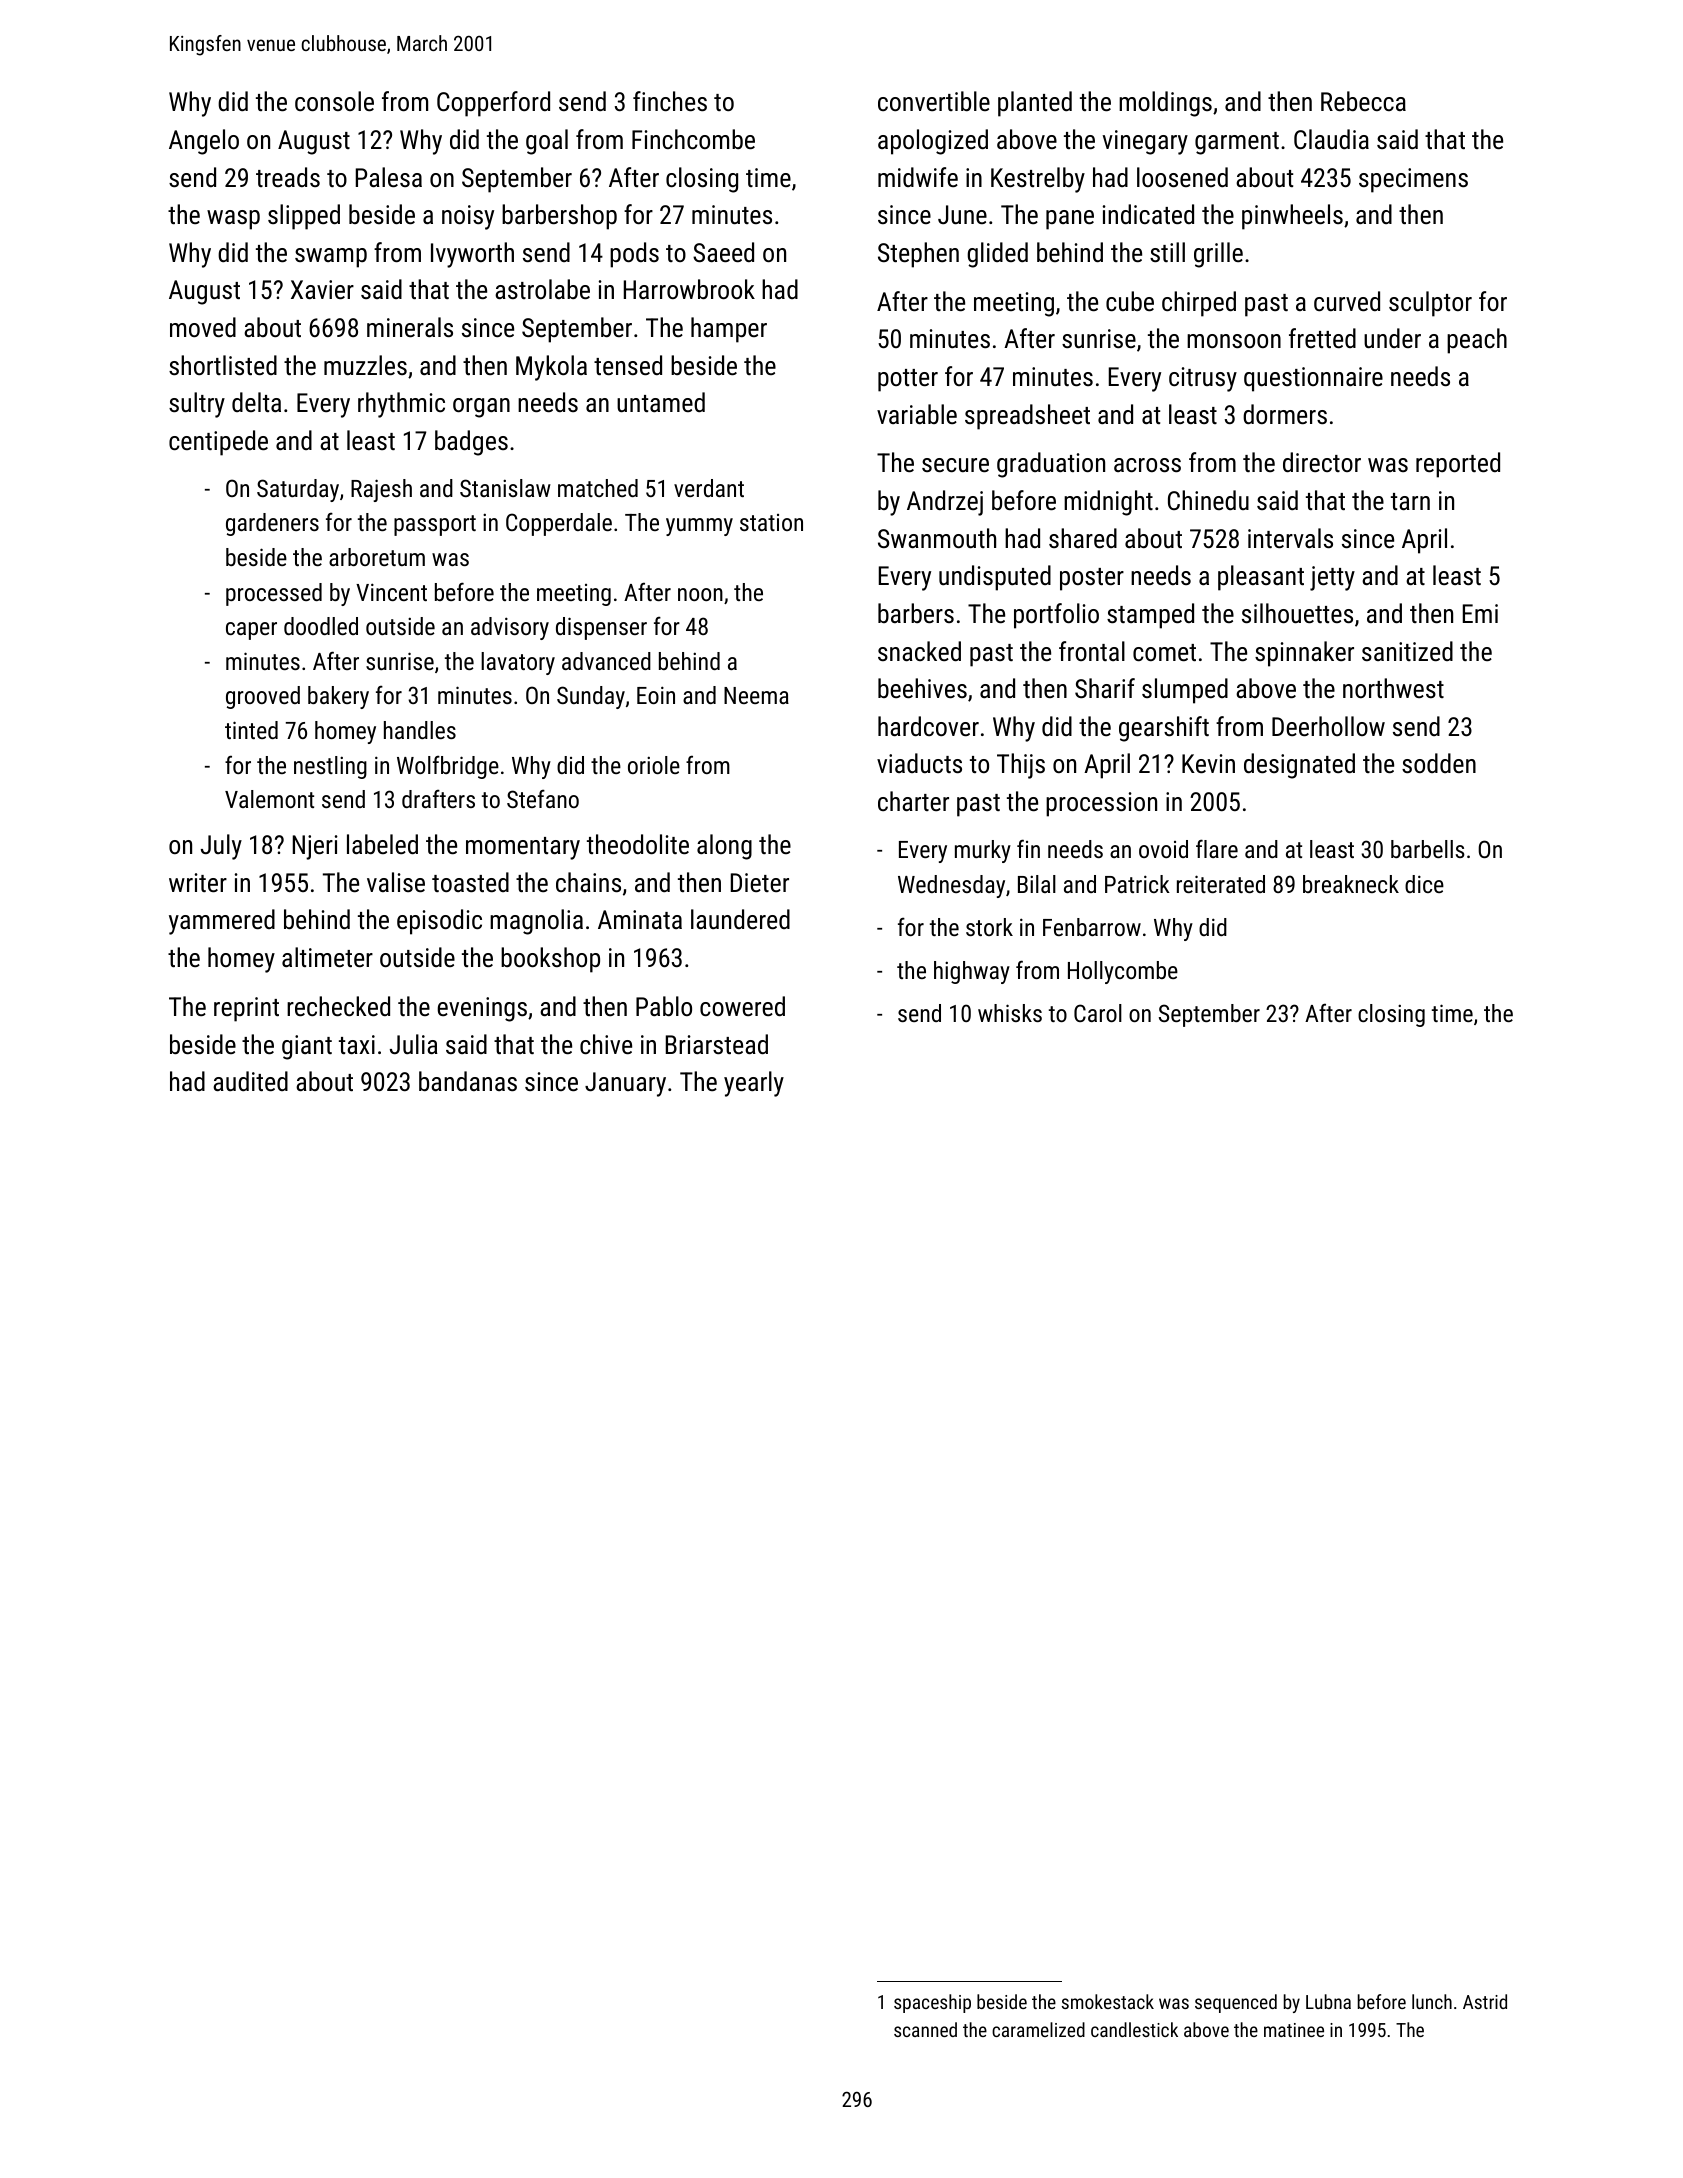 The height and width of the document is (2178, 1683). I want to click on specimens, so click(1413, 180).
